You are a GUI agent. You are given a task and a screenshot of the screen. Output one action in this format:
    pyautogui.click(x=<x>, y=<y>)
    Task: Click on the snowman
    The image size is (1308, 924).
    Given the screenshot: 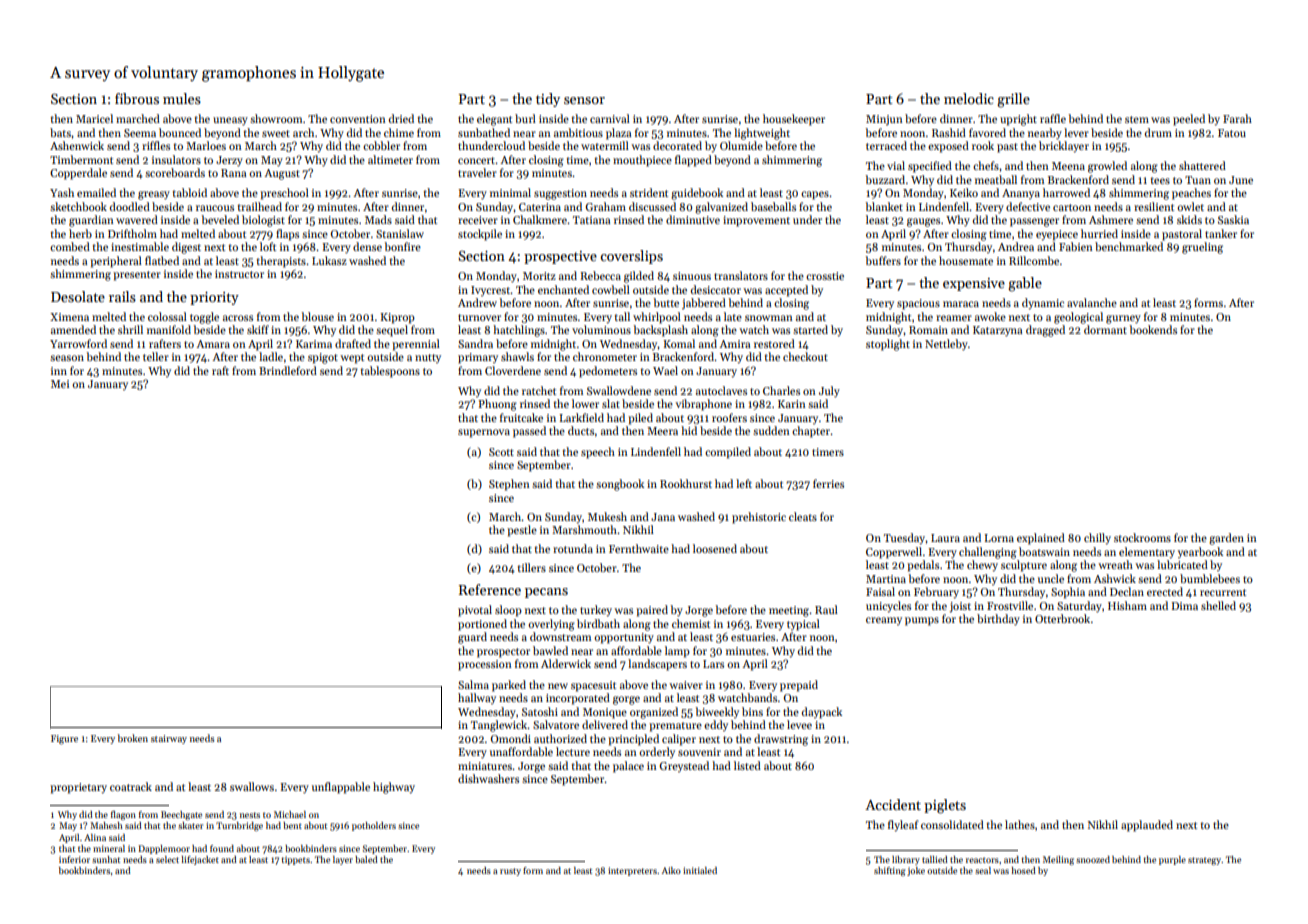 What is the action you would take?
    pyautogui.click(x=769, y=318)
